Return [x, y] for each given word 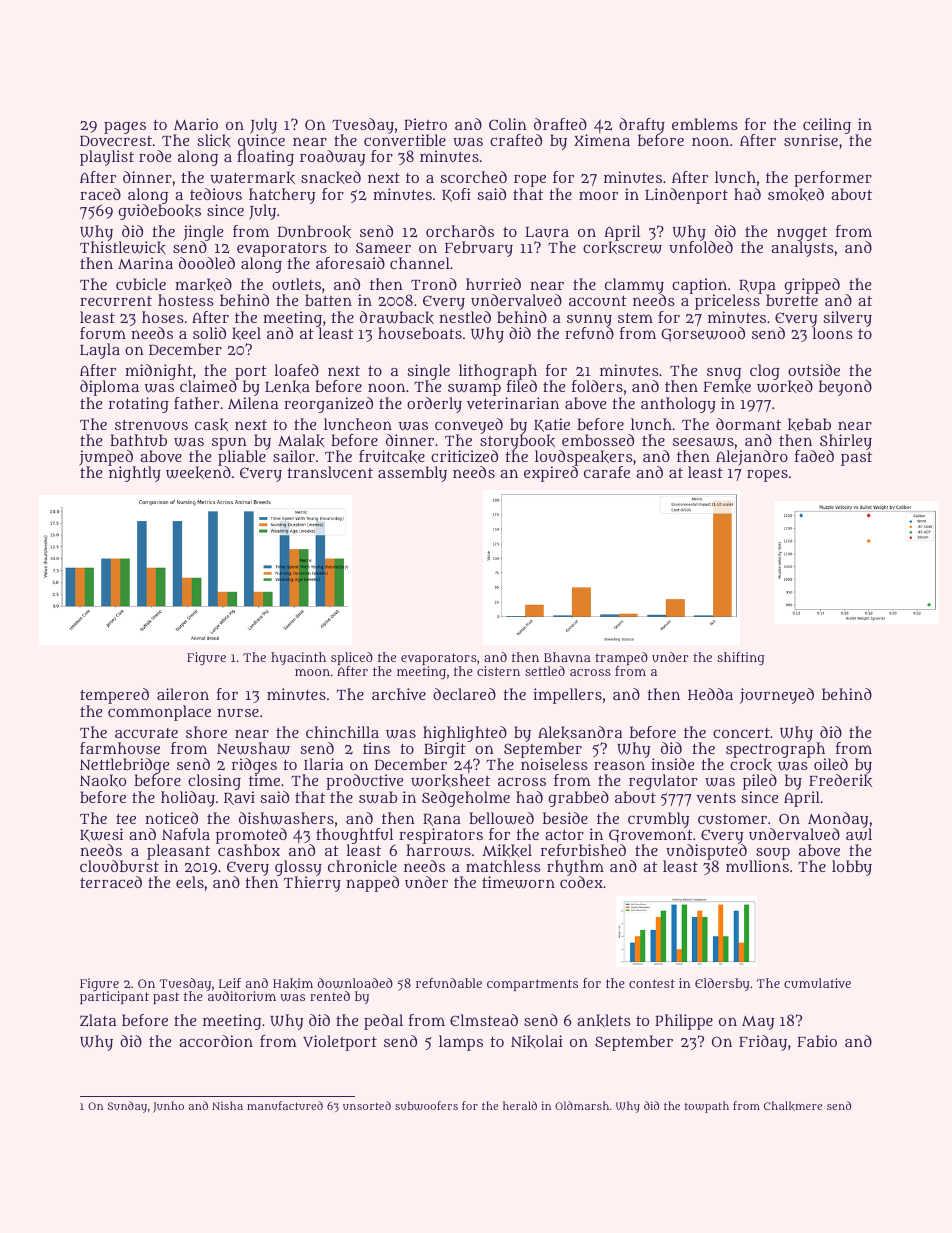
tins [376, 748]
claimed [208, 386]
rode [155, 156]
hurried [493, 284]
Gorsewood [703, 334]
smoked [796, 194]
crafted [516, 140]
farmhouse [120, 748]
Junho [168, 1107]
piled [760, 782]
